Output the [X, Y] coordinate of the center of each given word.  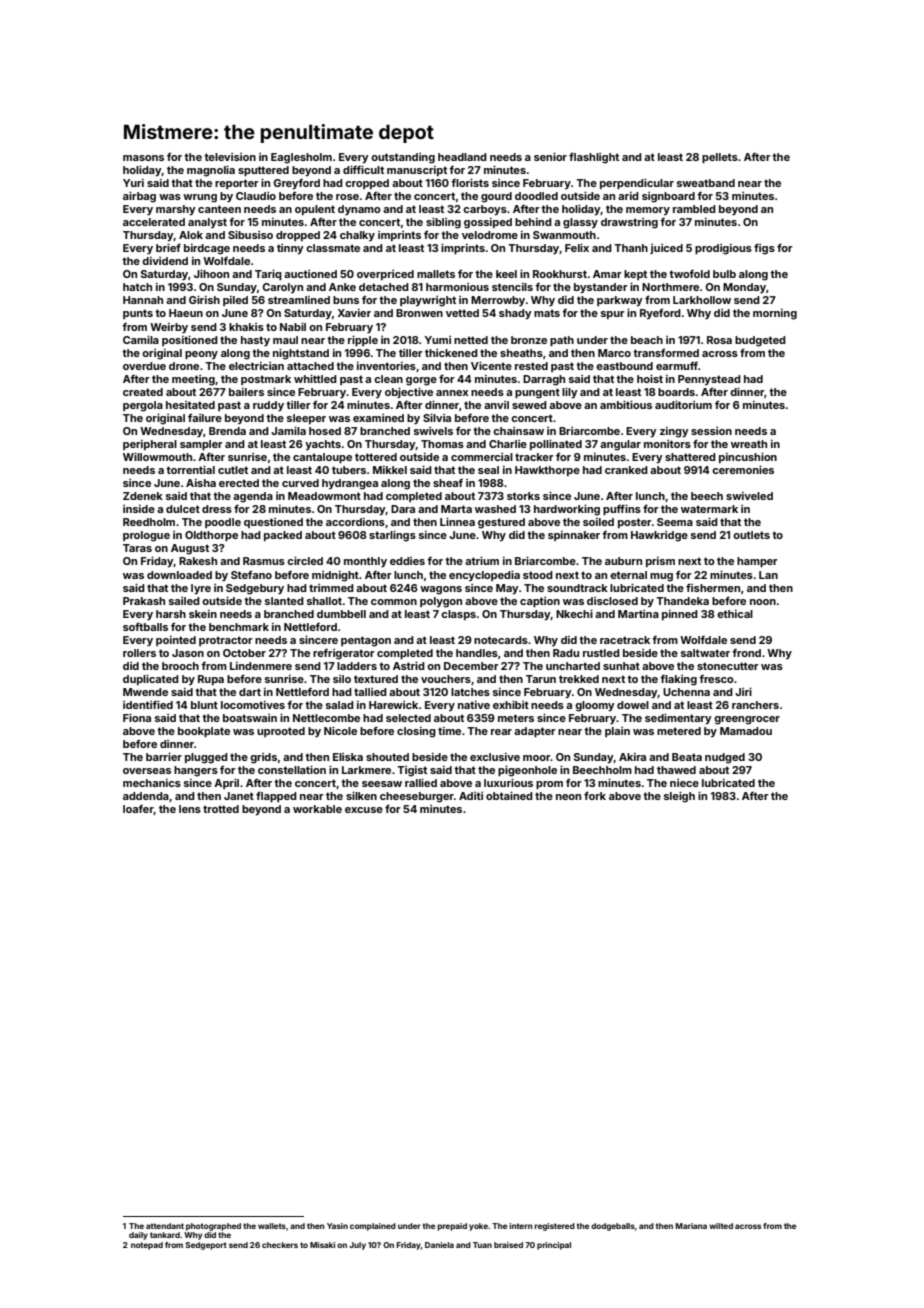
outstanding [403, 158]
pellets [720, 158]
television [230, 157]
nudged [725, 758]
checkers [280, 1245]
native [474, 705]
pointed [176, 641]
